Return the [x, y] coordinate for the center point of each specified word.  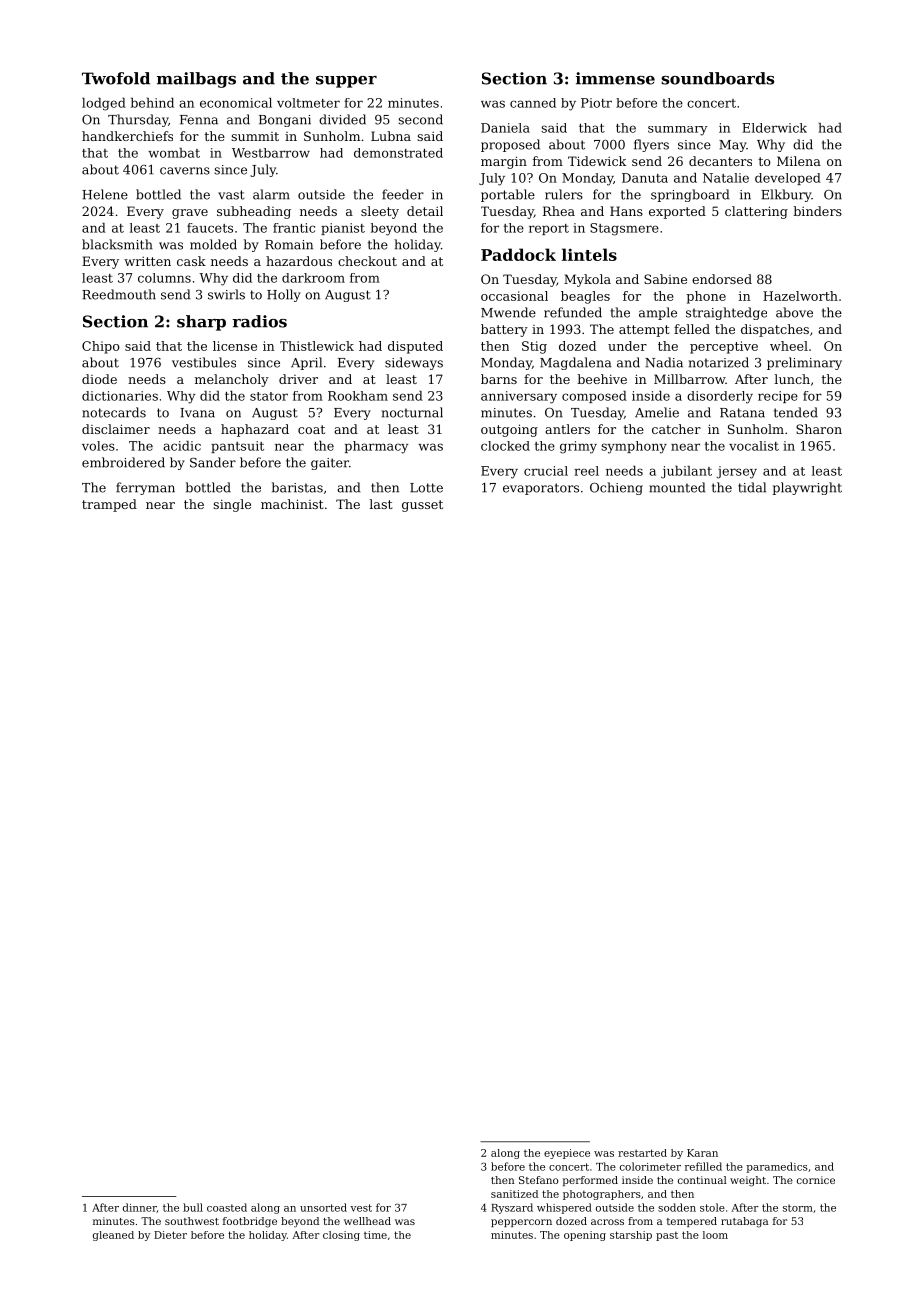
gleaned [113, 1236]
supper [346, 82]
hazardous [299, 261]
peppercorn [521, 1223]
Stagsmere [624, 229]
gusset [422, 506]
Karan [702, 1153]
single [232, 505]
